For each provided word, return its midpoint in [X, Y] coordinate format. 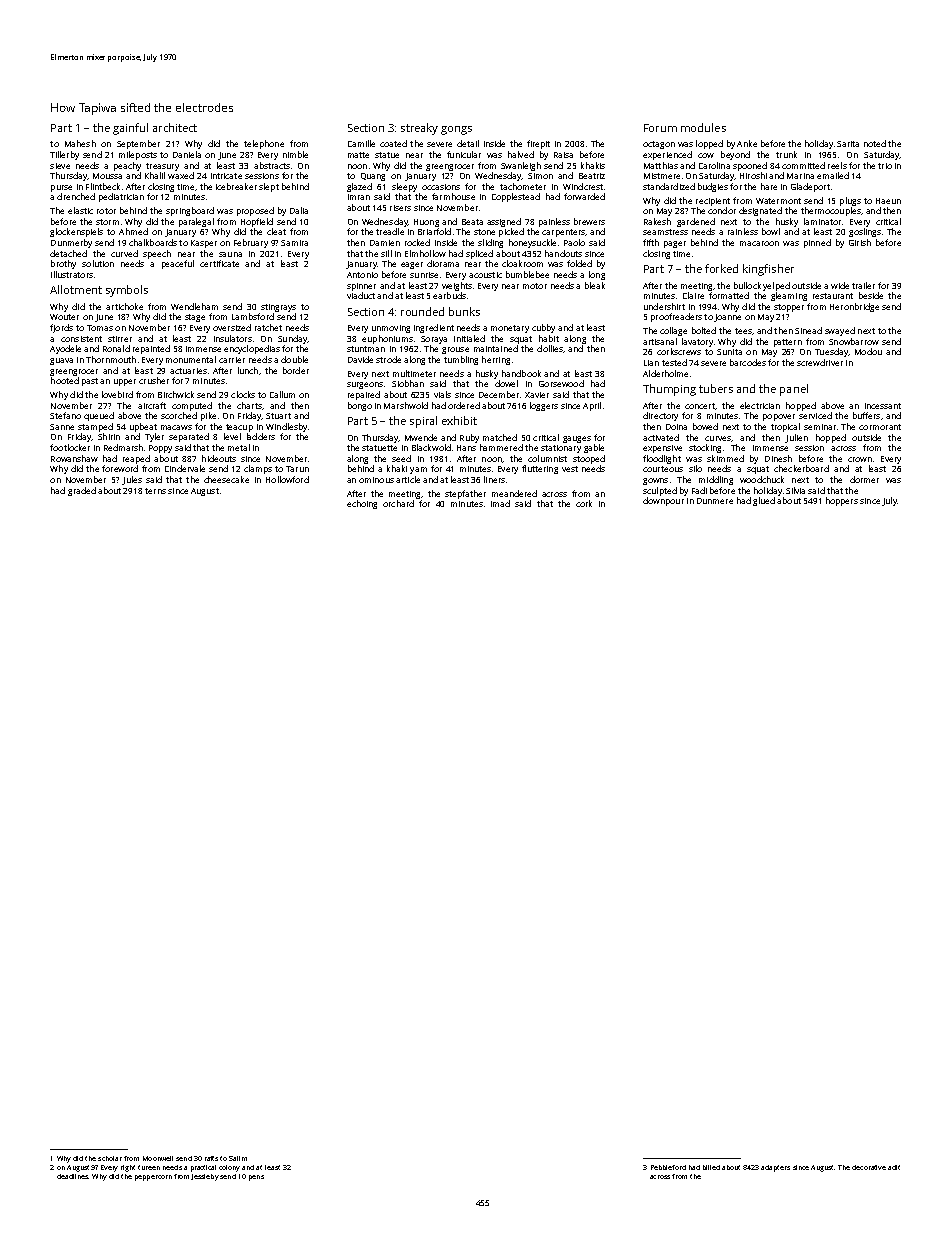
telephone [264, 144]
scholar [110, 1158]
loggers [544, 406]
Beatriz [592, 176]
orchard [398, 503]
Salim [238, 1158]
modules [703, 127]
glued [764, 501]
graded [82, 491]
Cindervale [185, 468]
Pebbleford [668, 1167]
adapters [775, 1168]
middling [716, 480]
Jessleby [205, 1177]
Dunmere [715, 501]
